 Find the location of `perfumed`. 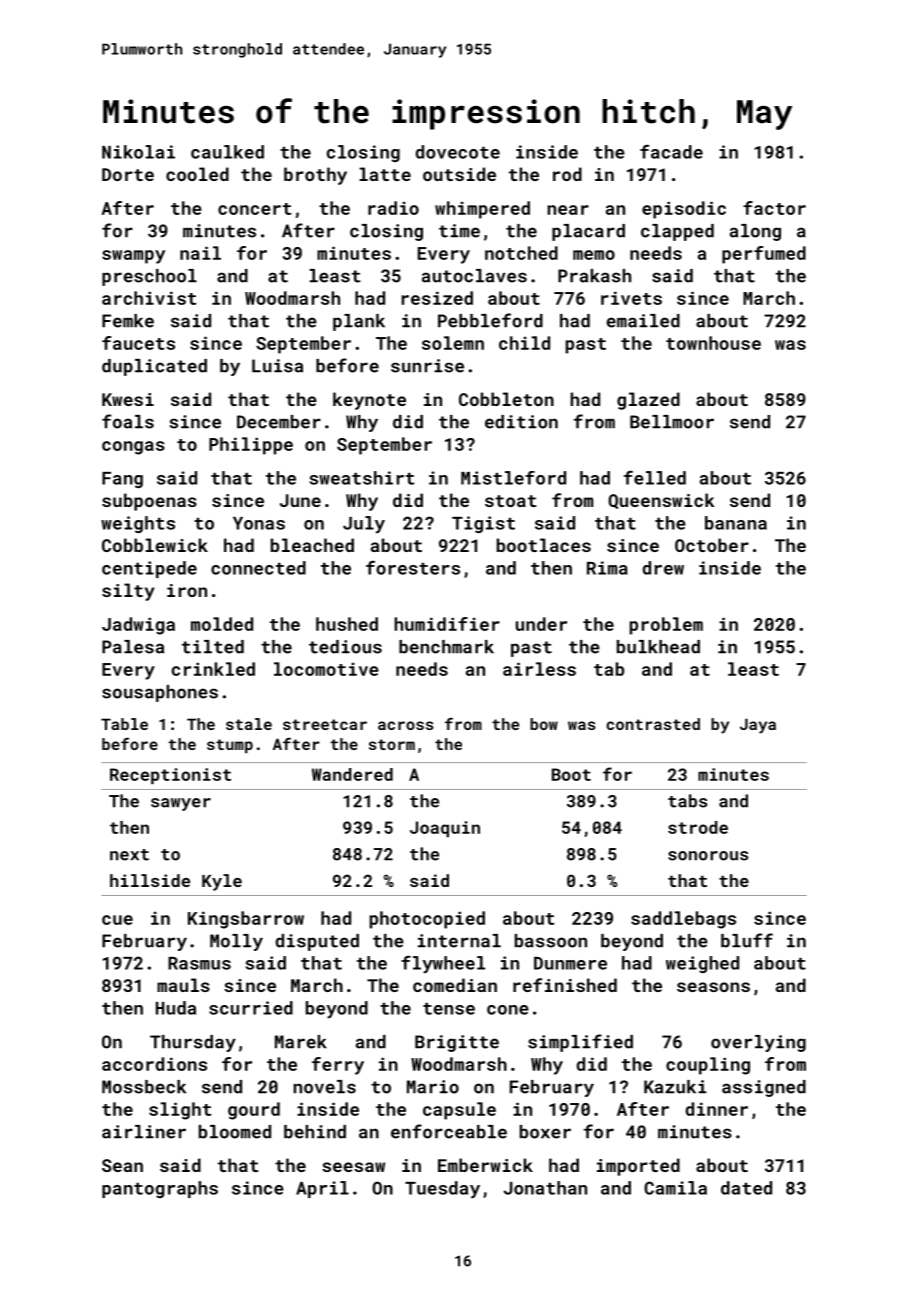

perfumed is located at coordinates (764, 255).
